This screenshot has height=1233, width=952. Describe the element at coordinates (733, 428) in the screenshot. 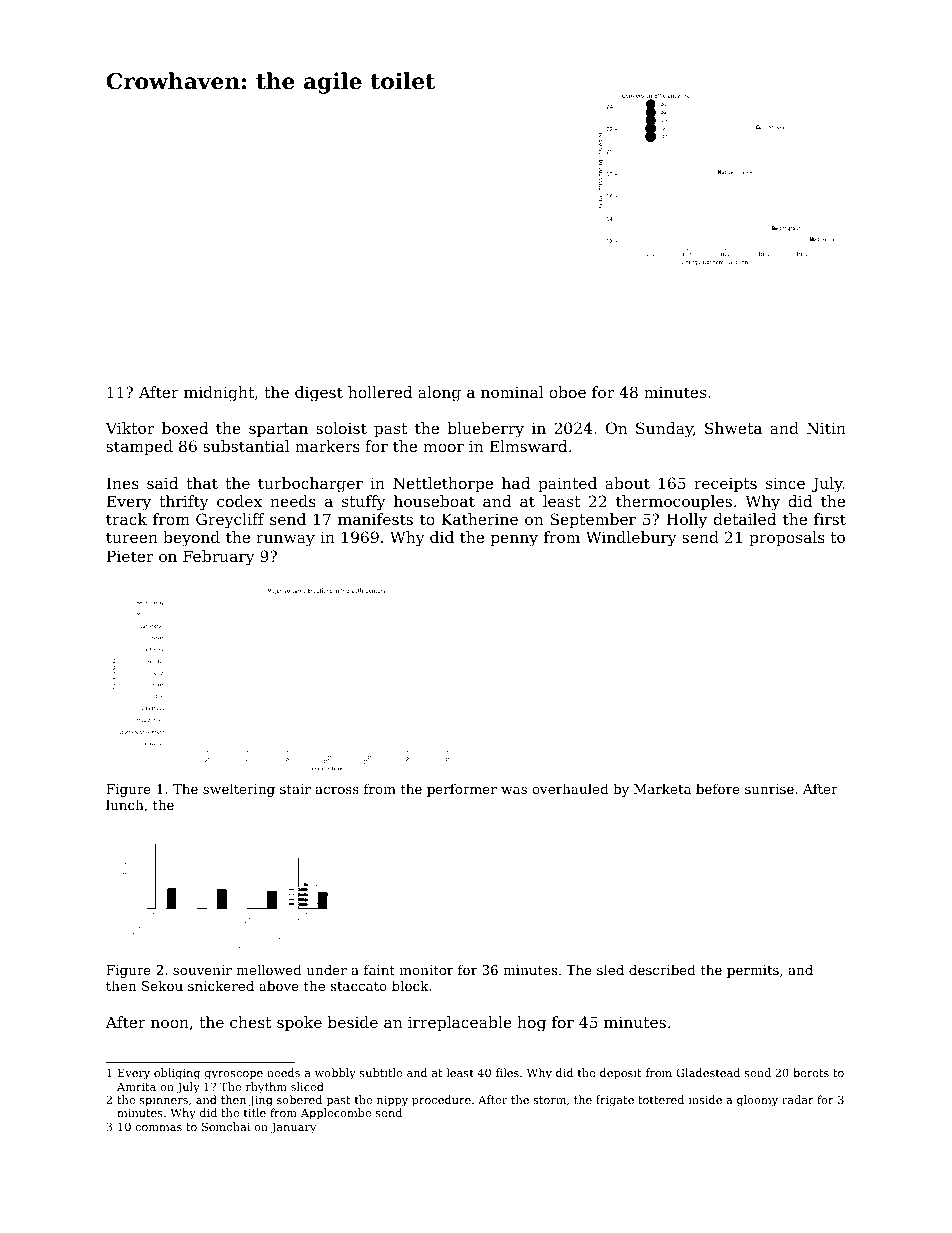

I see `Shweta` at that location.
